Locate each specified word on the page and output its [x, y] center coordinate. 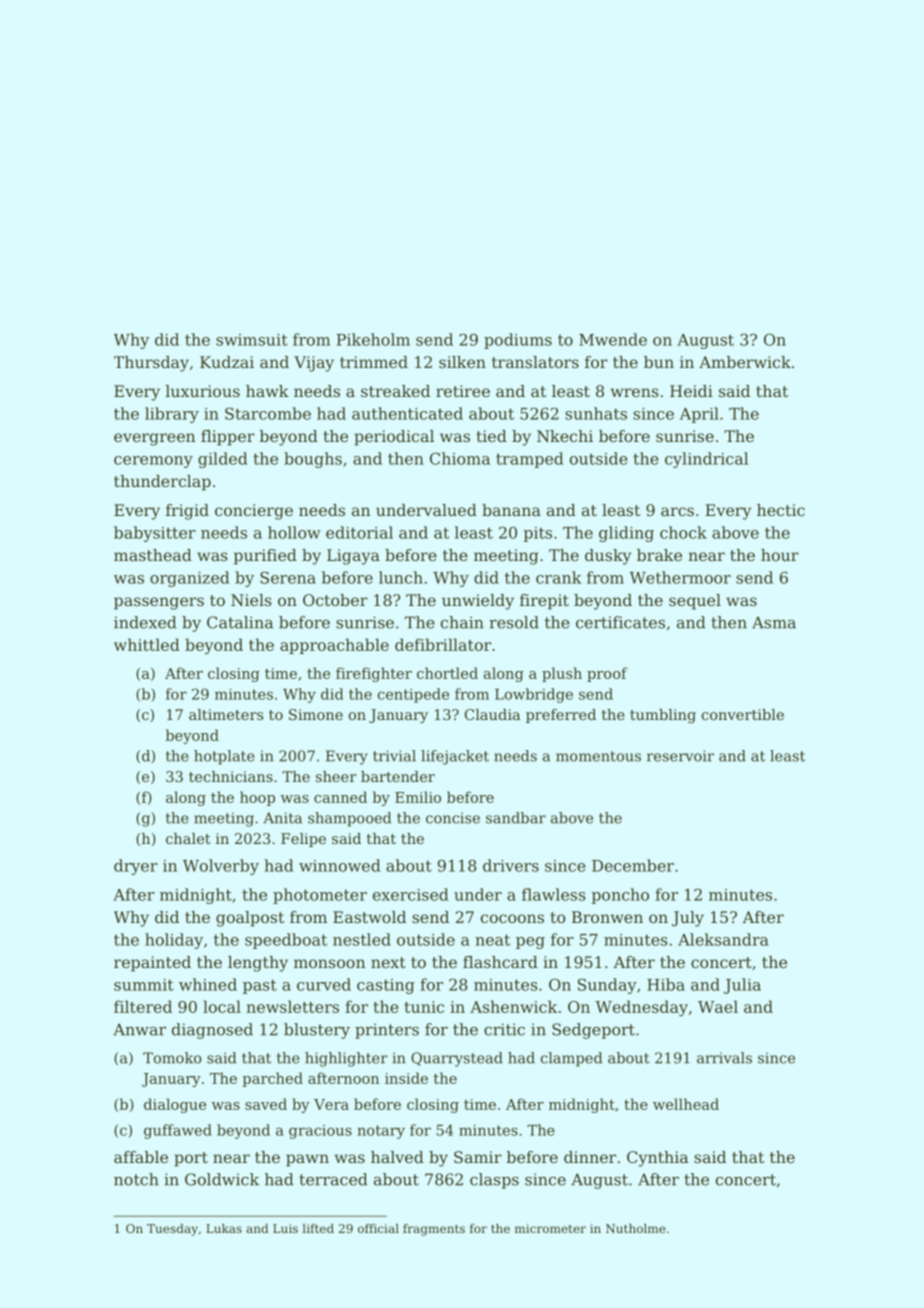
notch [136, 1179]
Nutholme [635, 1228]
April [699, 415]
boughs [313, 460]
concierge [254, 512]
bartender [398, 776]
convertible [743, 714]
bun [659, 362]
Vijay [314, 364]
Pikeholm [373, 339]
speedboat [286, 941]
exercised [410, 894]
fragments [434, 1230]
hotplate [224, 757]
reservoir [680, 756]
